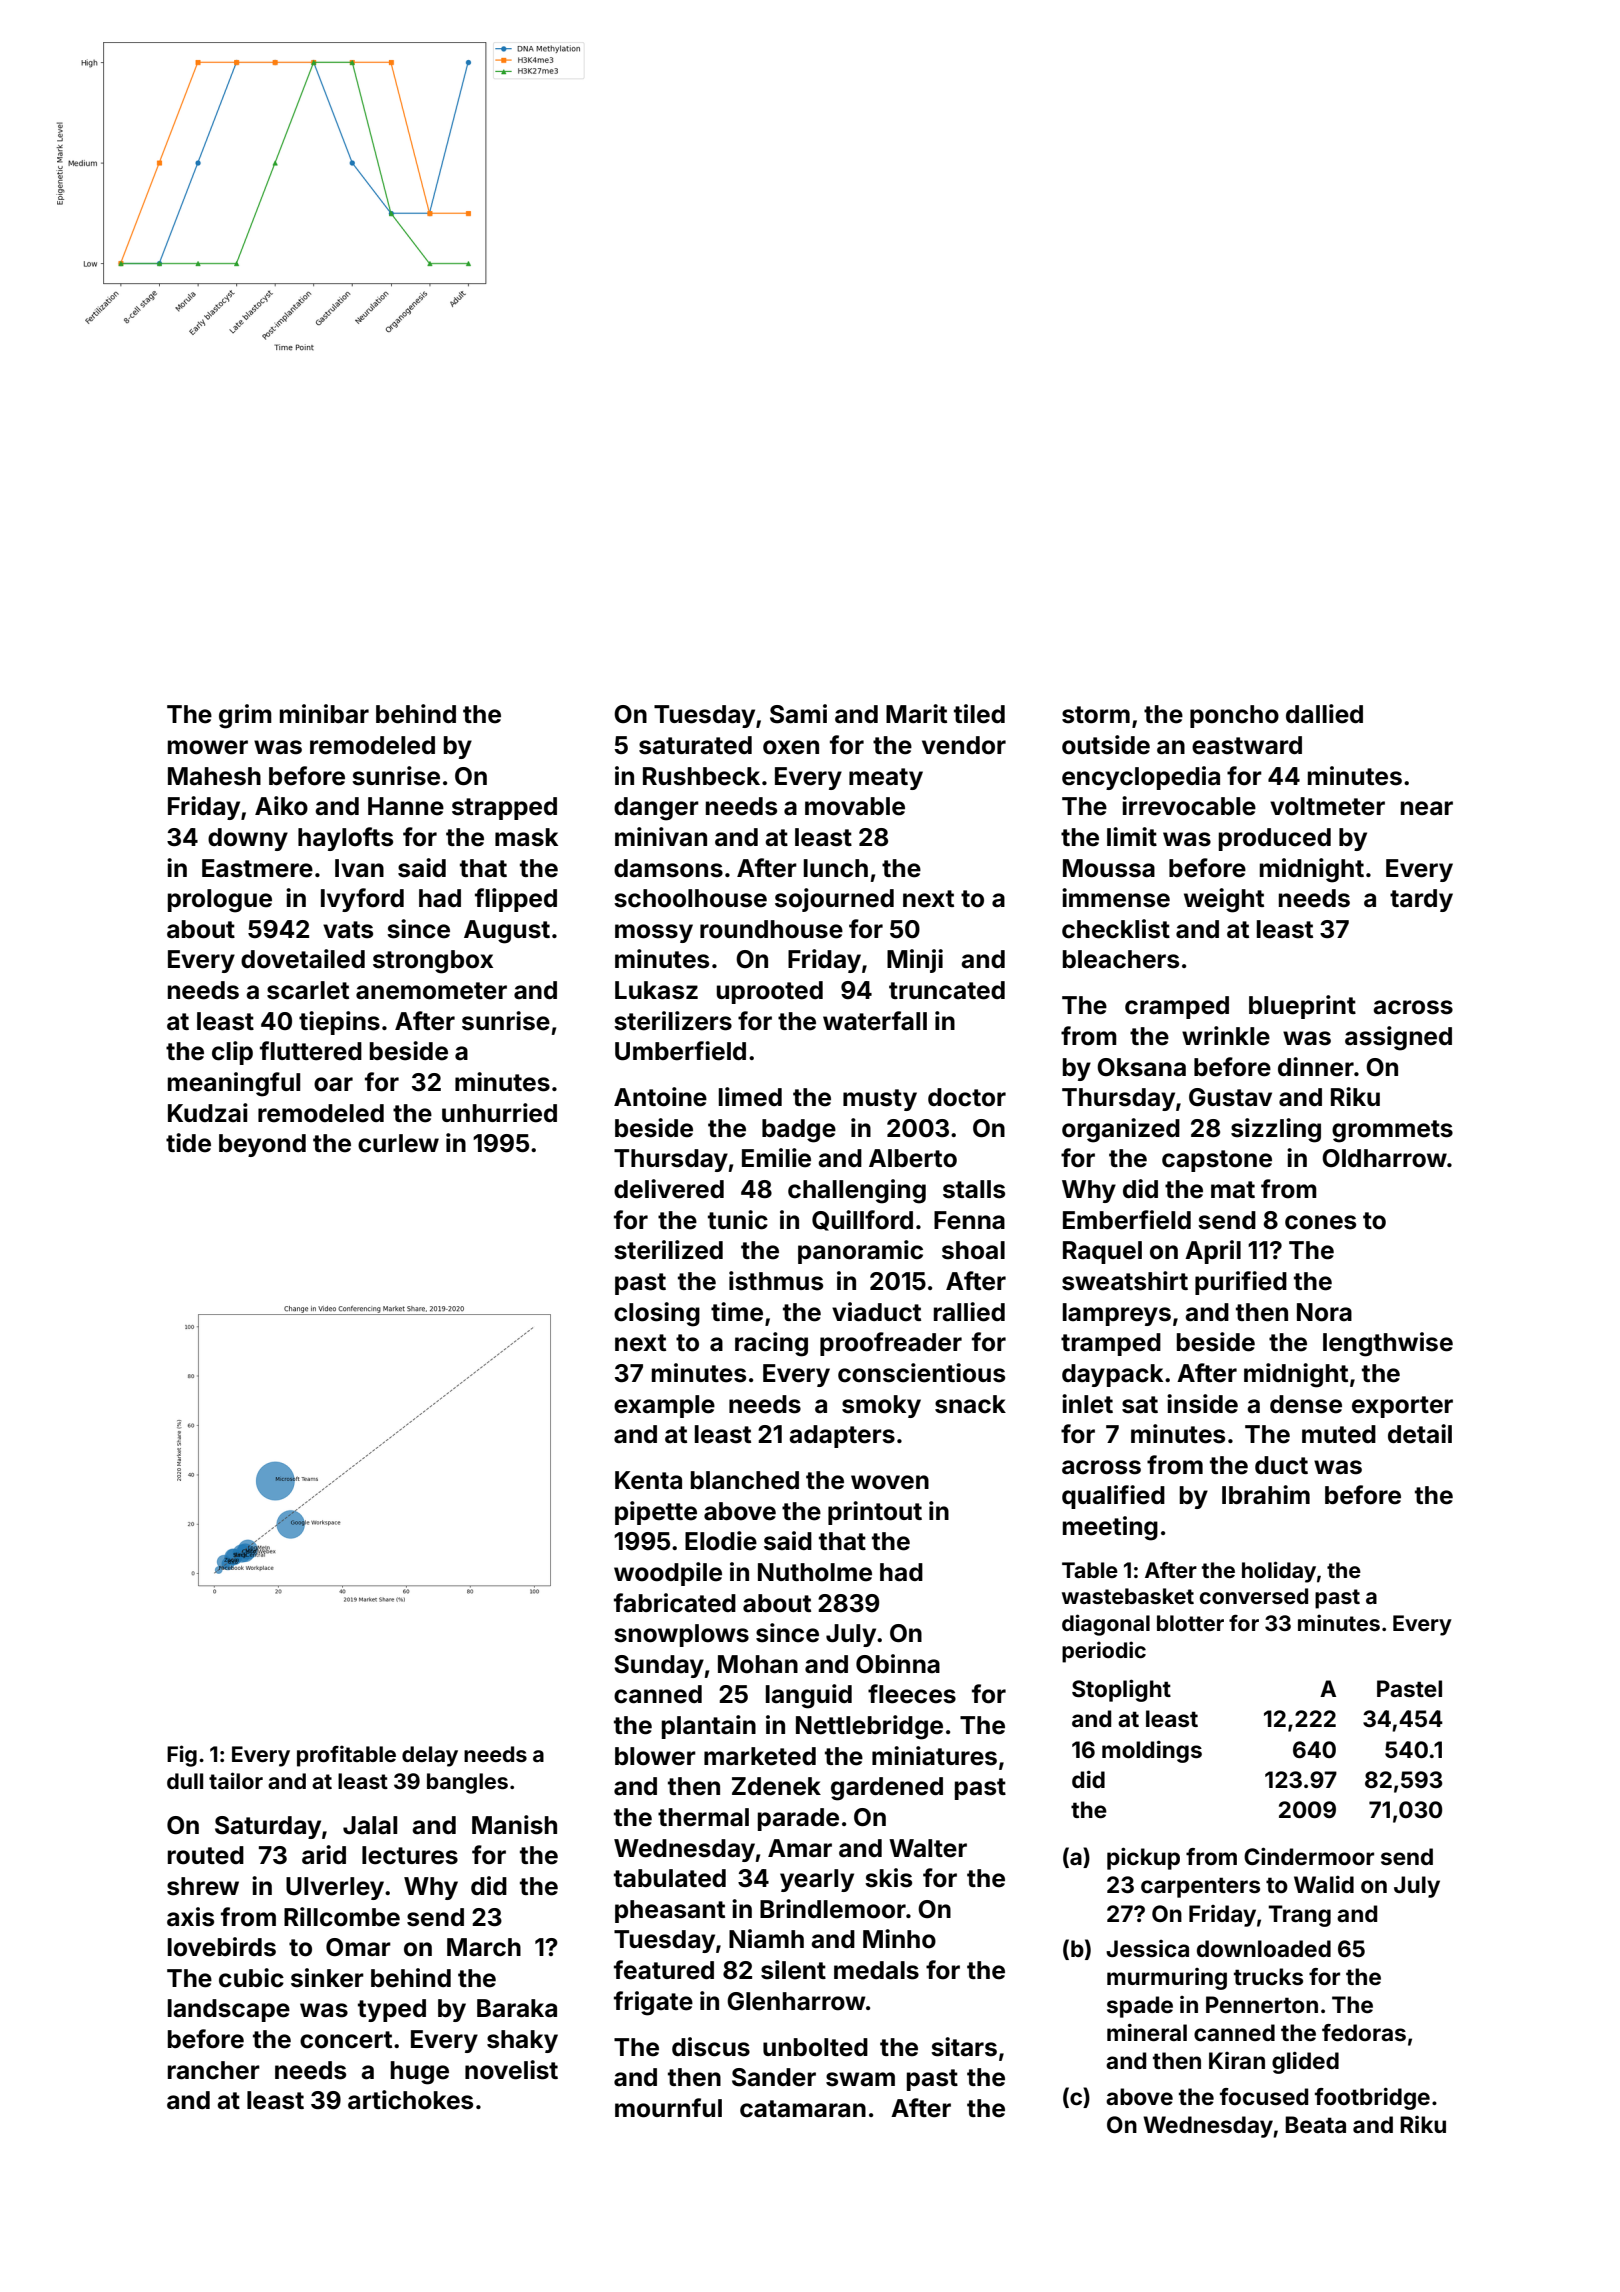  I want to click on storm, so click(1096, 715).
